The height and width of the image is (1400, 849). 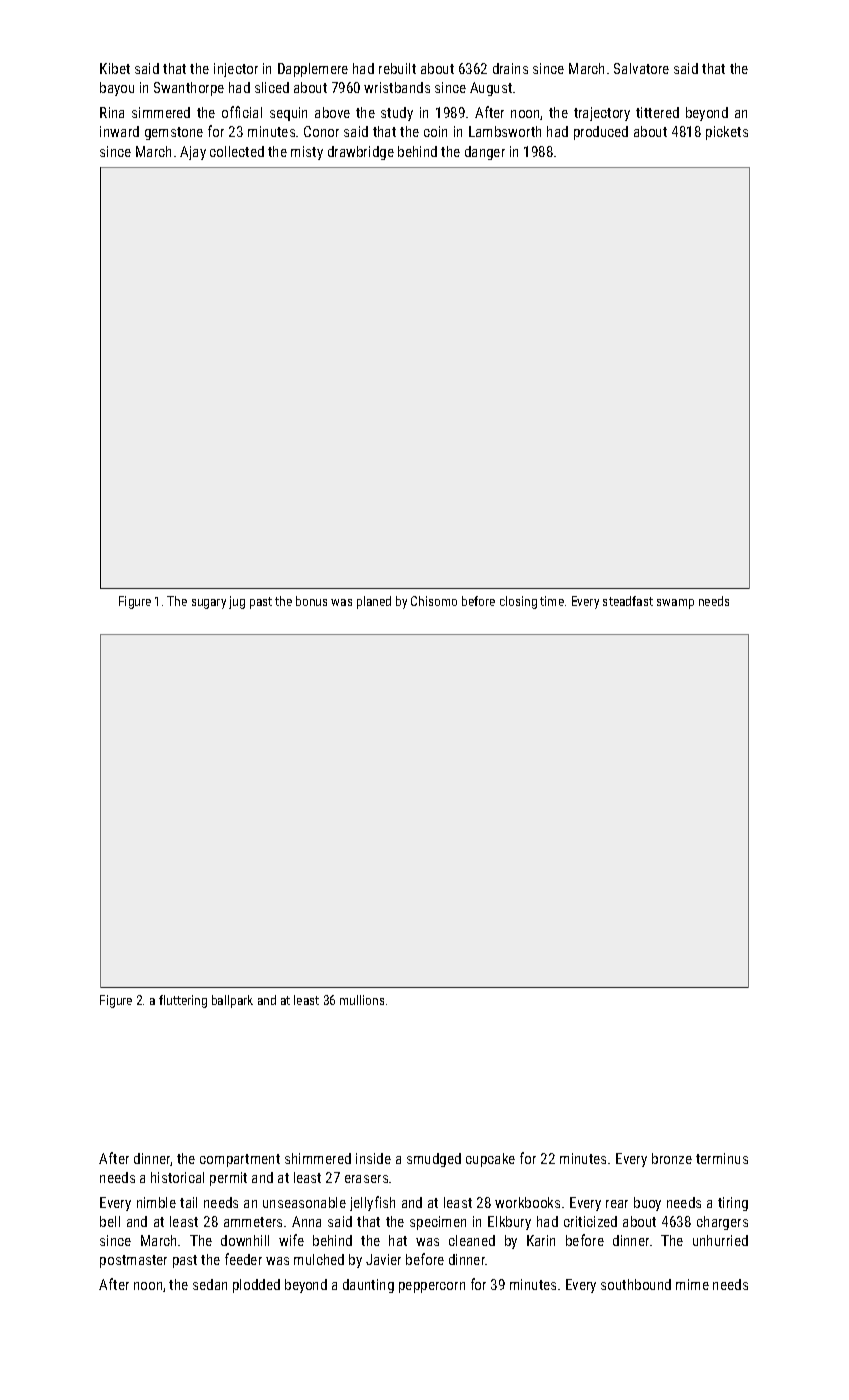 I want to click on Swanthorpe, so click(x=189, y=89).
